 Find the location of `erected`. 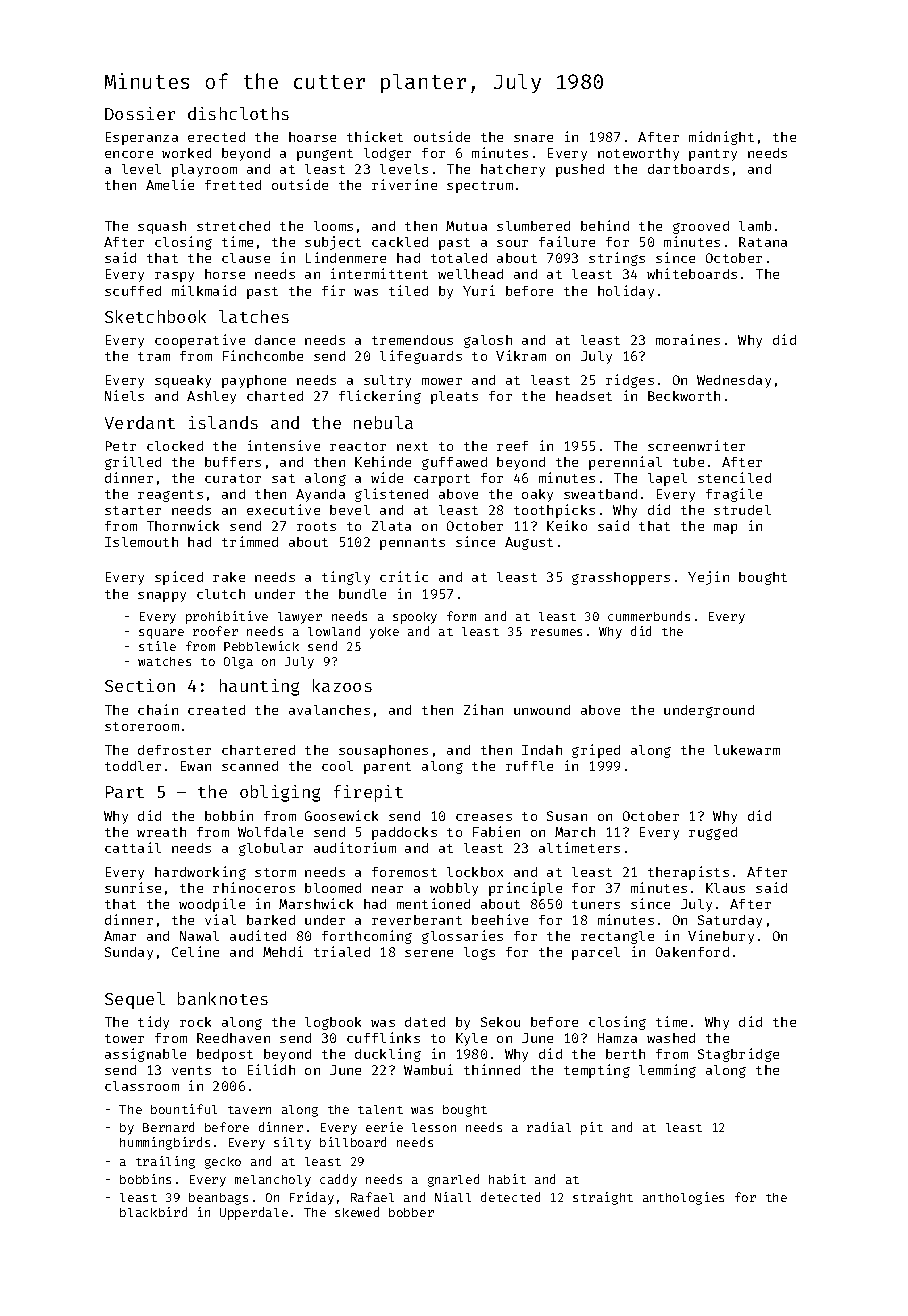

erected is located at coordinates (216, 137).
